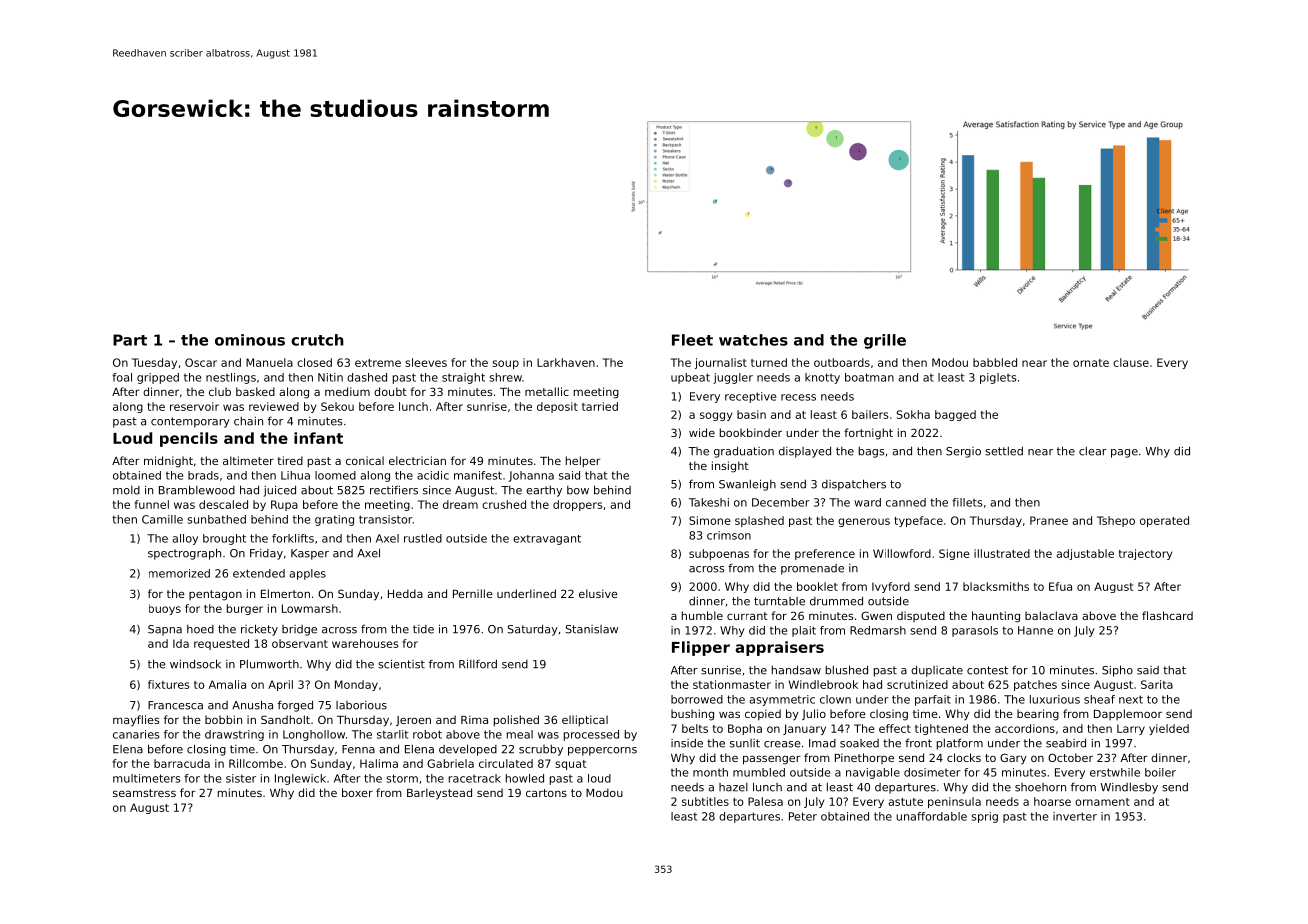  Describe the element at coordinates (357, 792) in the screenshot. I see `boxer` at that location.
